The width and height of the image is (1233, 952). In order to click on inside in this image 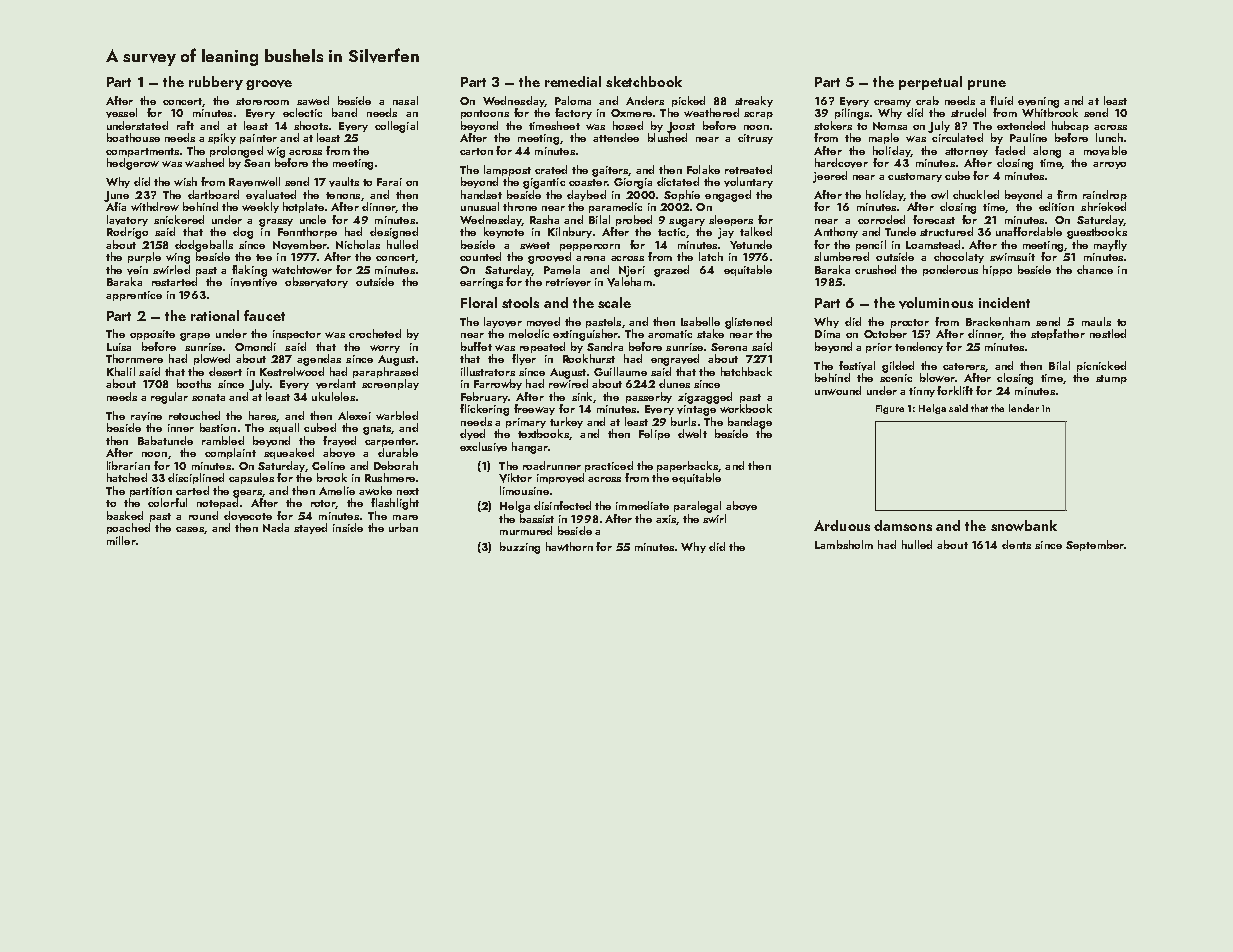, I will do `click(348, 527)`.
